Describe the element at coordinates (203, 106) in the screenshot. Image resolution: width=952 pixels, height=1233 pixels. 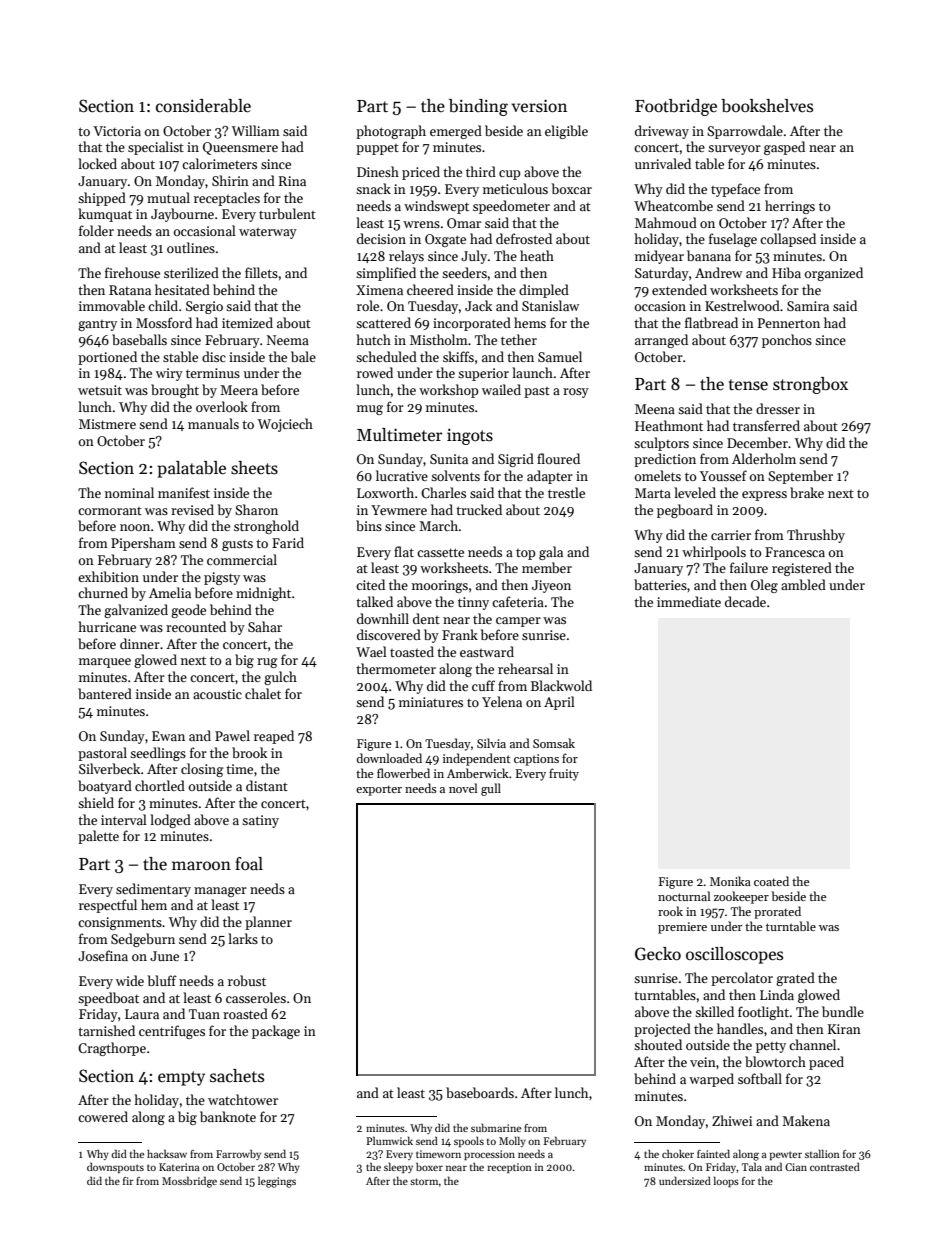
I see `considerable` at that location.
